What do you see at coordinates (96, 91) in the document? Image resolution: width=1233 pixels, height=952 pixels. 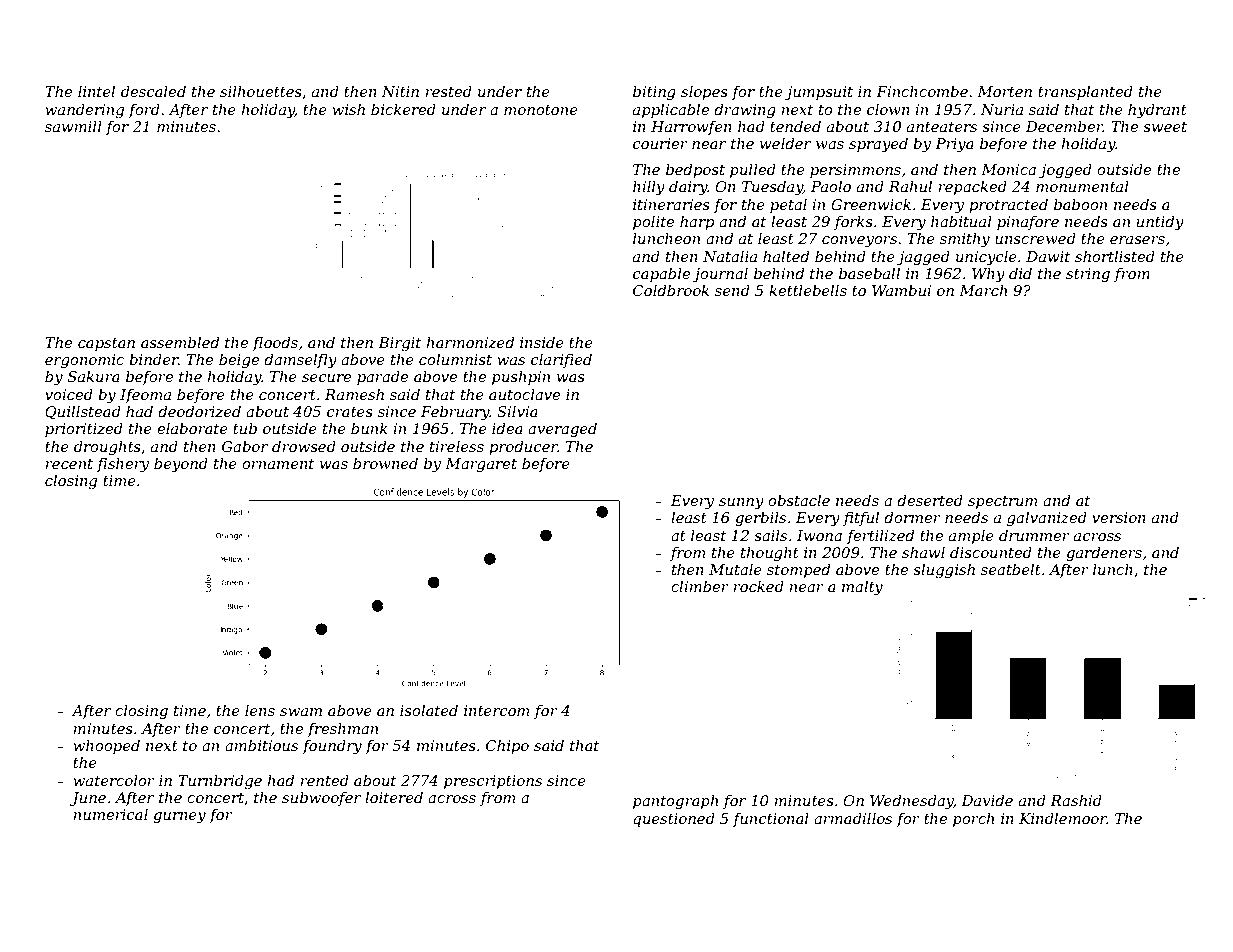 I see `lintel` at bounding box center [96, 91].
